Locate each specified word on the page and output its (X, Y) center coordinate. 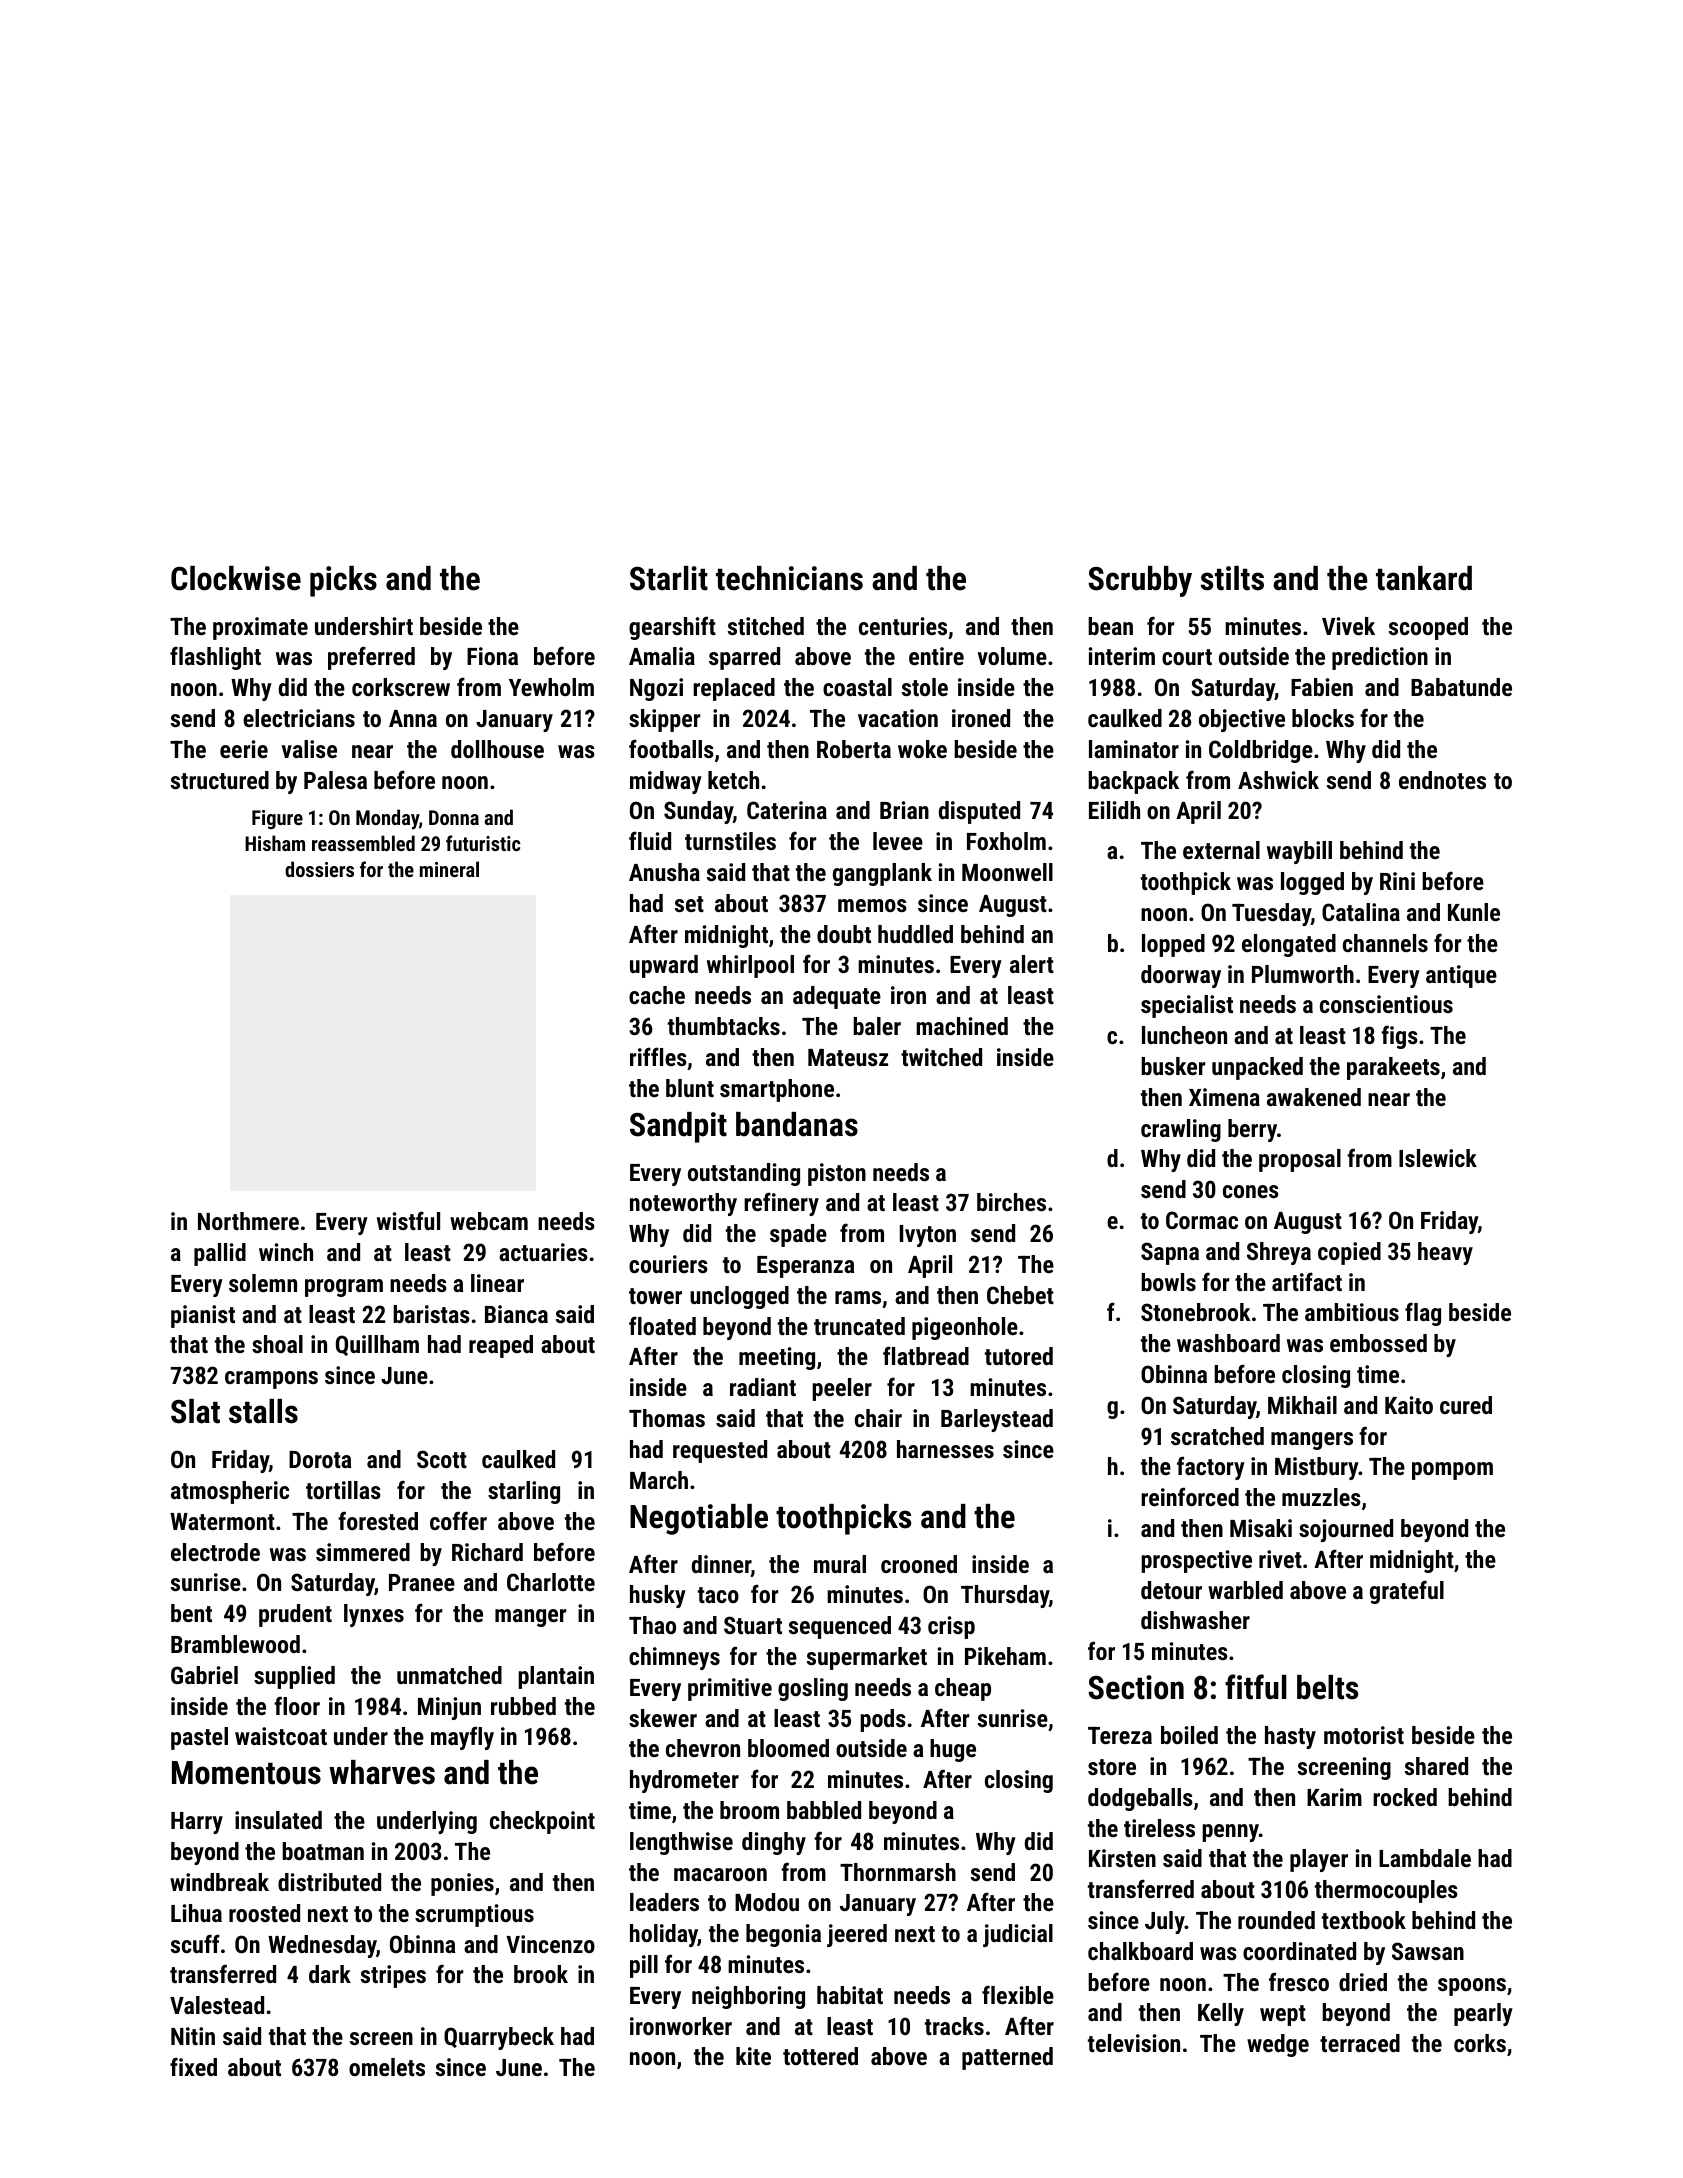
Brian (904, 810)
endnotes (1442, 780)
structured (220, 780)
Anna (413, 718)
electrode (215, 1552)
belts (1327, 1687)
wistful (408, 1220)
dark (330, 1974)
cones (1251, 1191)
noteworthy (683, 1204)
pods (883, 1720)
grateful (1407, 1592)
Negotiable (699, 1519)
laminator (1134, 749)
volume (1012, 656)
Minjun (449, 1708)
